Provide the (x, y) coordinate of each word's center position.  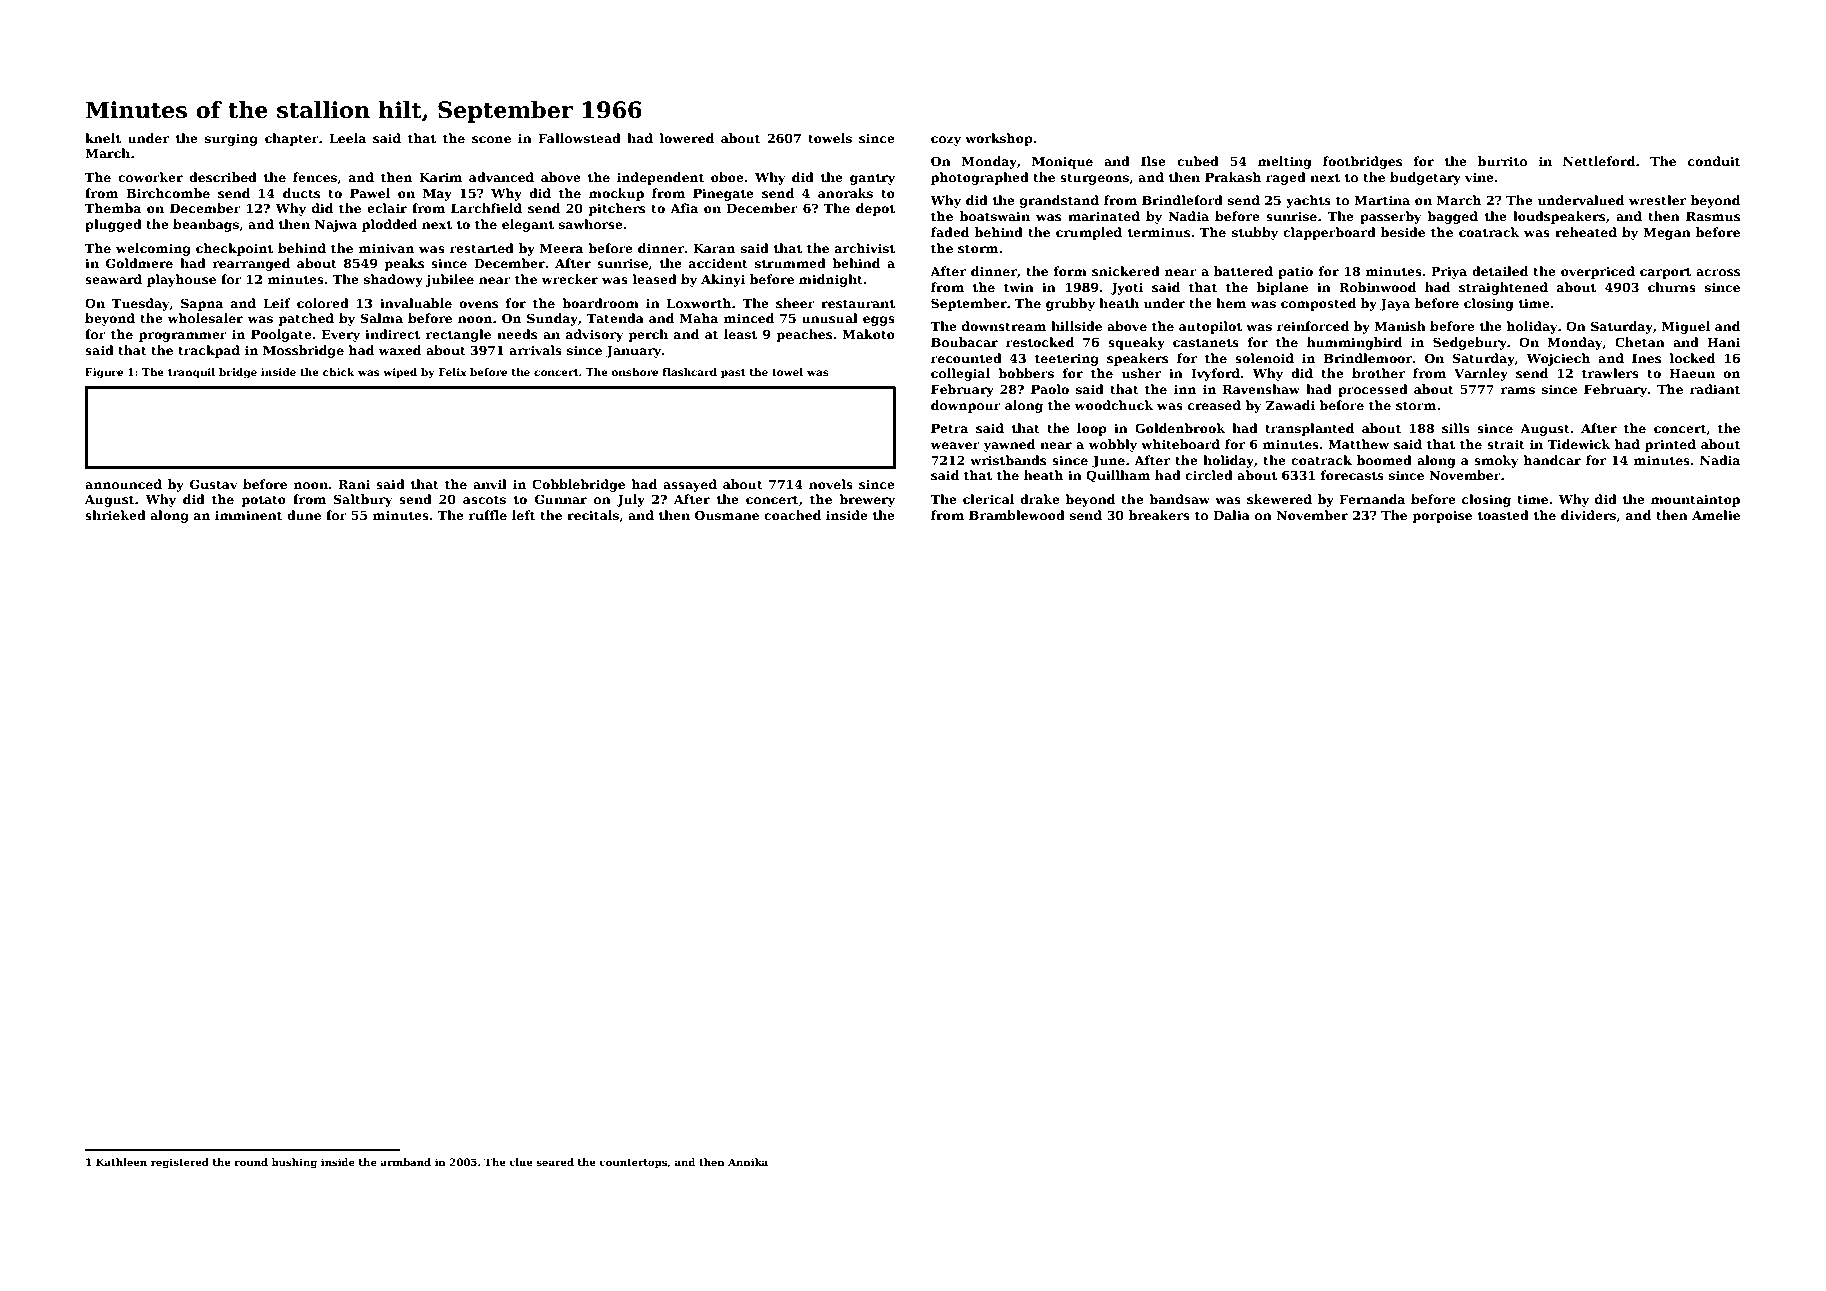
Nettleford (1599, 161)
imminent (249, 515)
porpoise (1442, 516)
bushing (294, 1163)
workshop (999, 139)
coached (792, 515)
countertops (633, 1163)
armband (405, 1162)
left (524, 515)
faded (950, 232)
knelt (103, 138)
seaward (113, 279)
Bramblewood (1017, 515)
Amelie (1716, 515)
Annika (748, 1162)
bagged (1452, 217)
